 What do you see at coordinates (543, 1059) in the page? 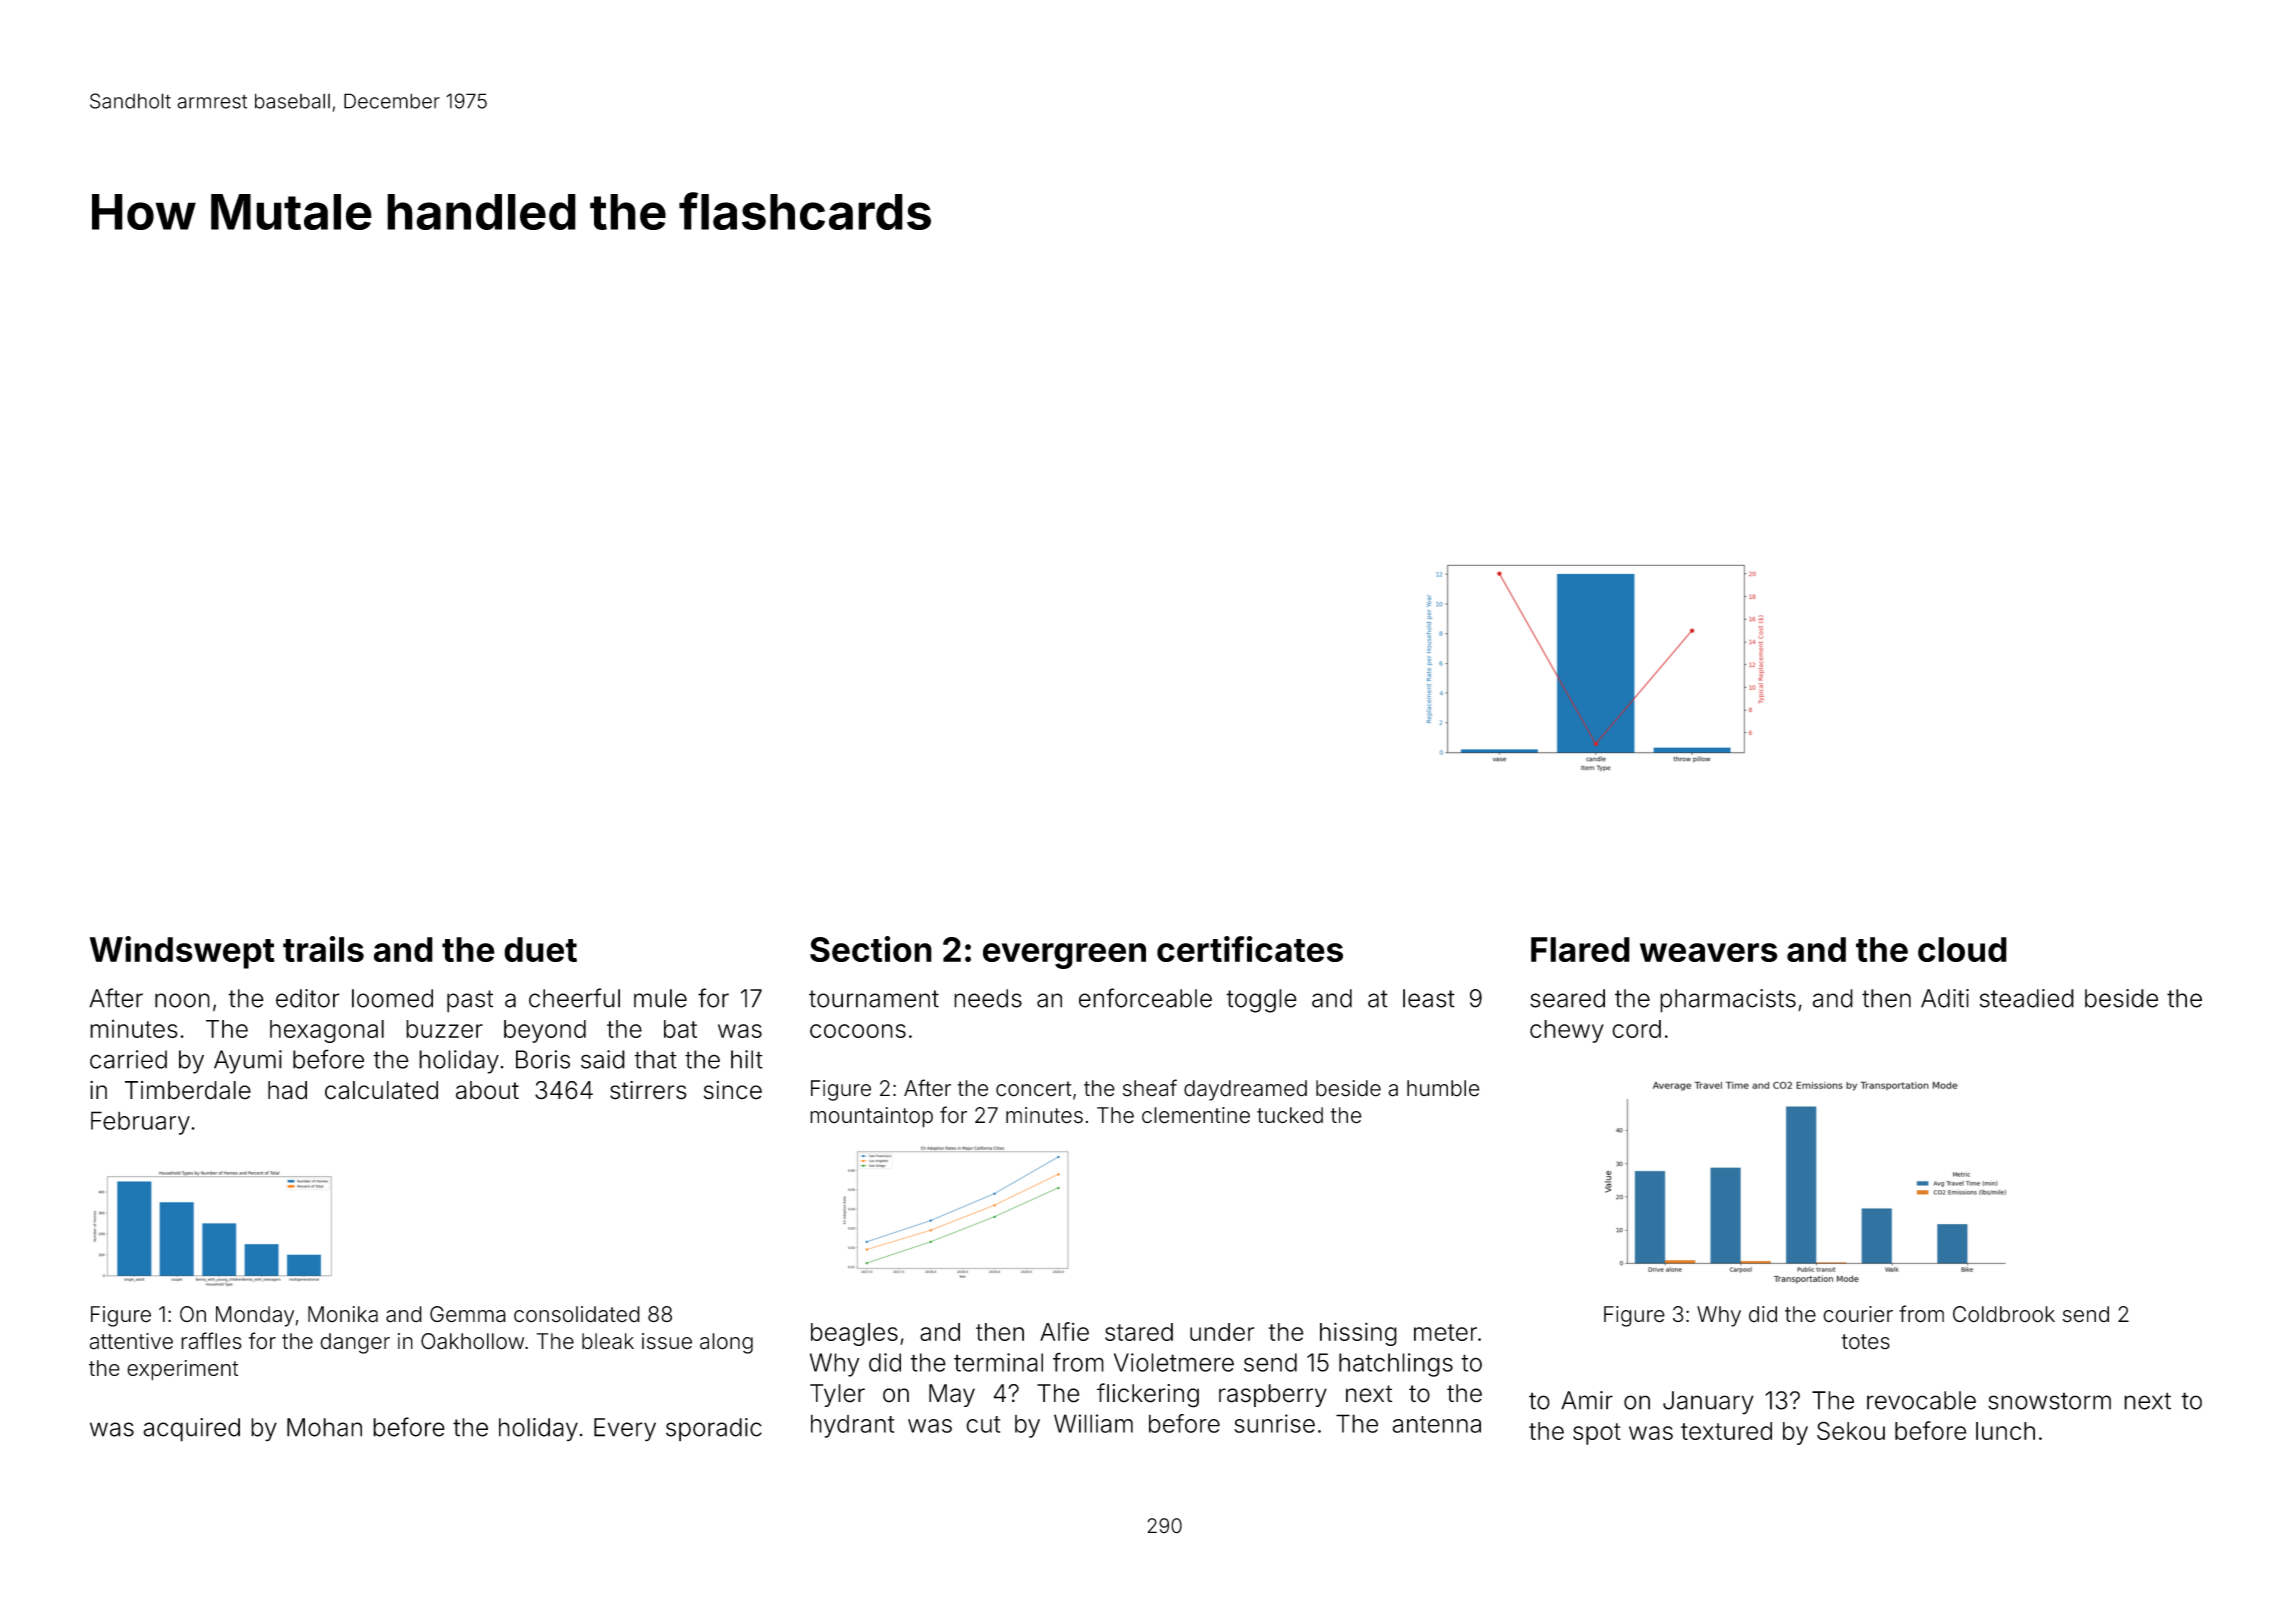
I see `Boris` at bounding box center [543, 1059].
